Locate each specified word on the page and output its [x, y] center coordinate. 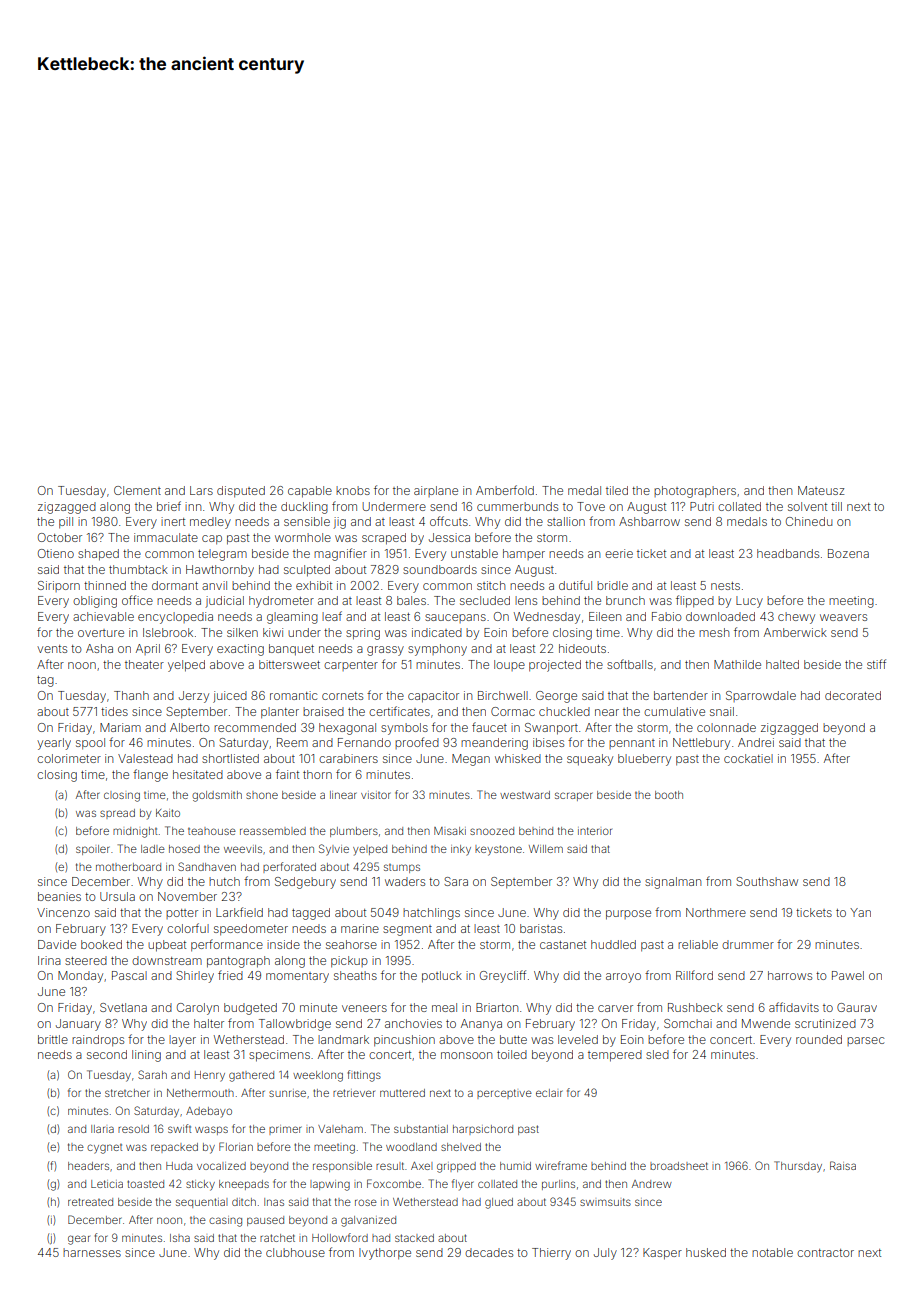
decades [489, 1252]
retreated [90, 1202]
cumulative [674, 711]
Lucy [749, 602]
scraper [574, 796]
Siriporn [59, 586]
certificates [399, 711]
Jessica [449, 537]
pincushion [404, 1041]
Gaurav [857, 1007]
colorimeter [69, 758]
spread [117, 814]
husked [706, 1252]
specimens [279, 1056]
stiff [876, 664]
